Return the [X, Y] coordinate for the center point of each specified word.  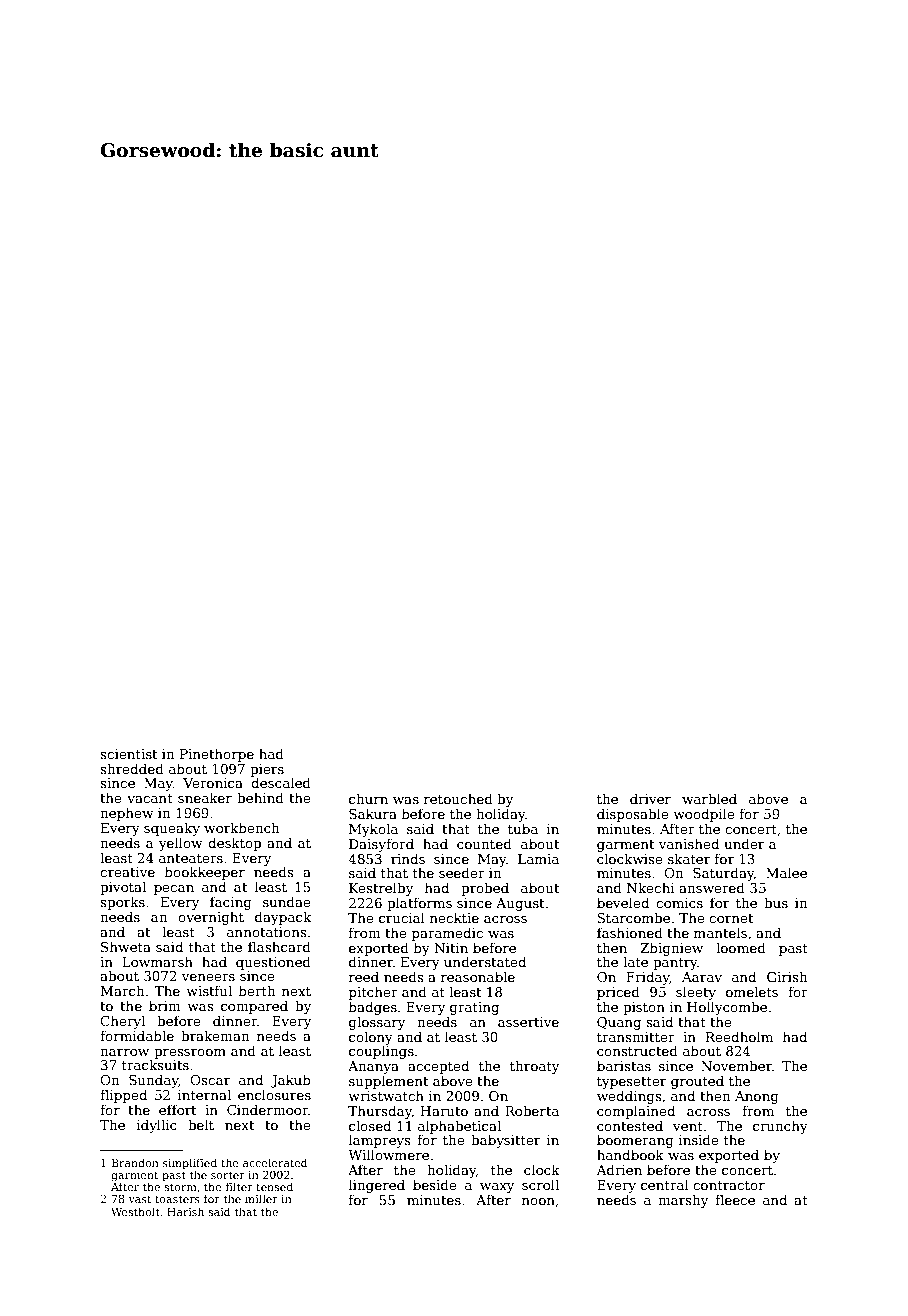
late [635, 961]
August [520, 904]
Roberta [532, 1110]
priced [618, 993]
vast [140, 1199]
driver [650, 798]
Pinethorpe [217, 755]
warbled [709, 798]
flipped [123, 1096]
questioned [273, 963]
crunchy [780, 1127]
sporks [122, 903]
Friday [648, 978]
